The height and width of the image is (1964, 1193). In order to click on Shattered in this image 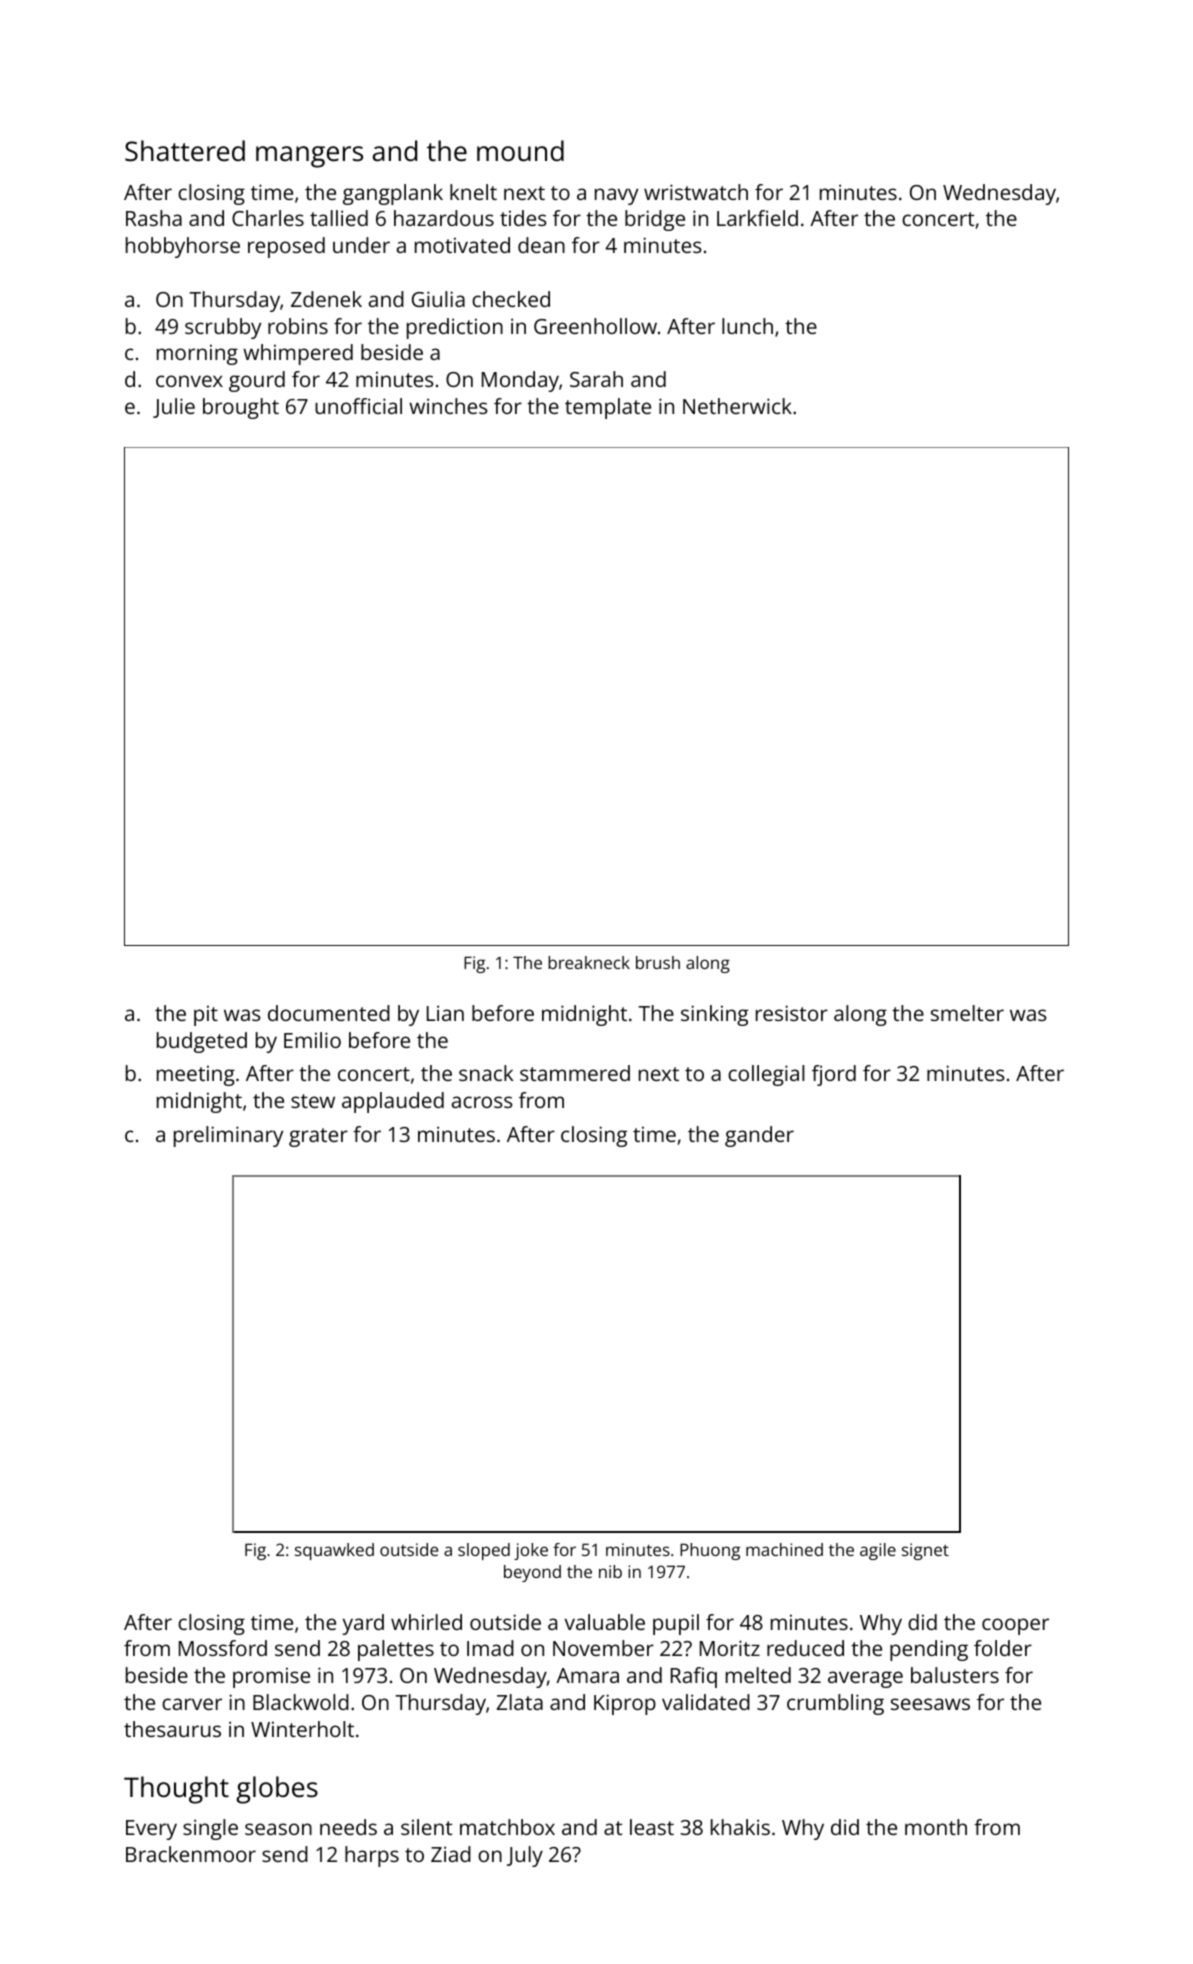, I will do `click(185, 151)`.
